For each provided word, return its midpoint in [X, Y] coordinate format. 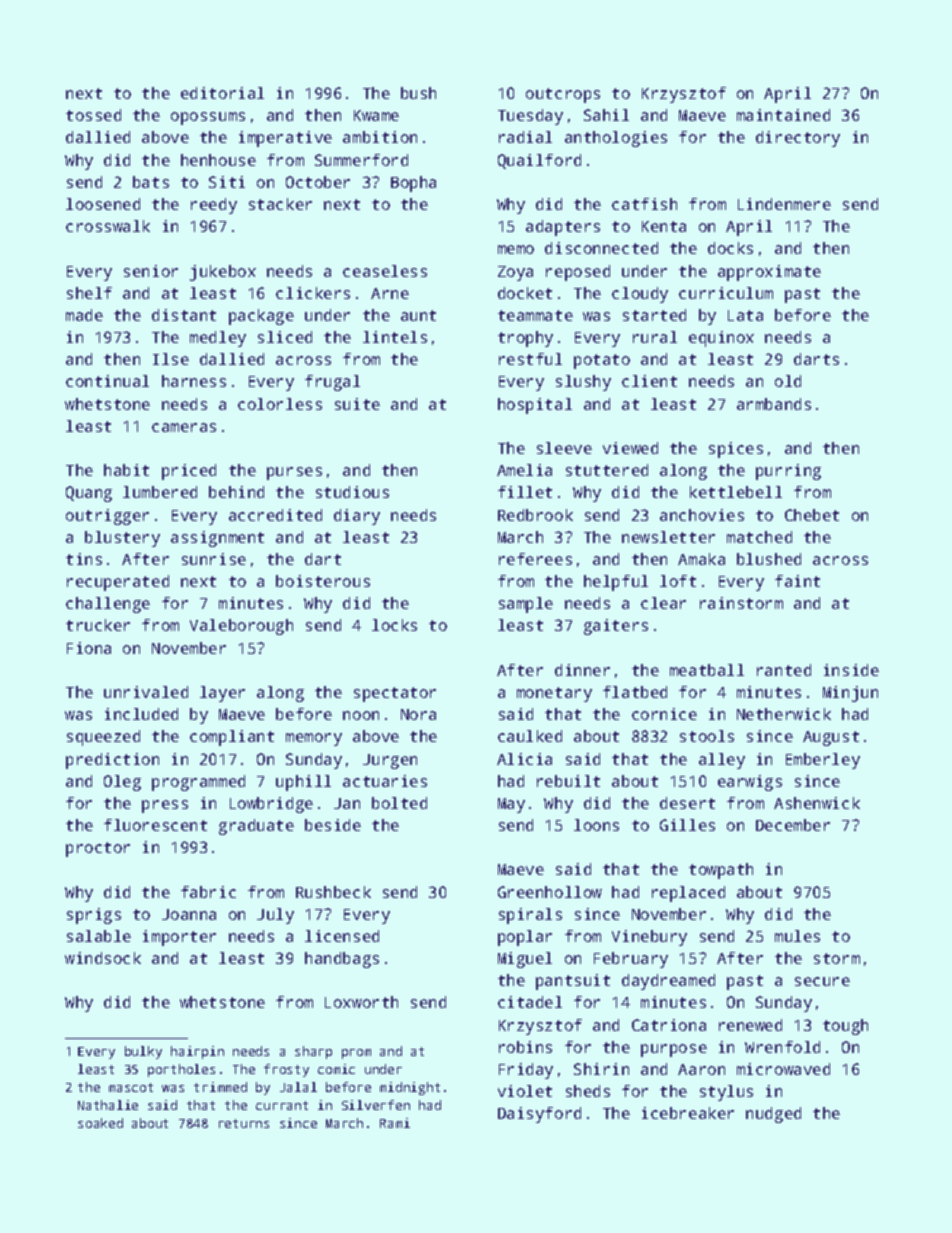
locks [394, 625]
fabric [208, 892]
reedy [214, 206]
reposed [578, 273]
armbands [774, 404]
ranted [784, 670]
